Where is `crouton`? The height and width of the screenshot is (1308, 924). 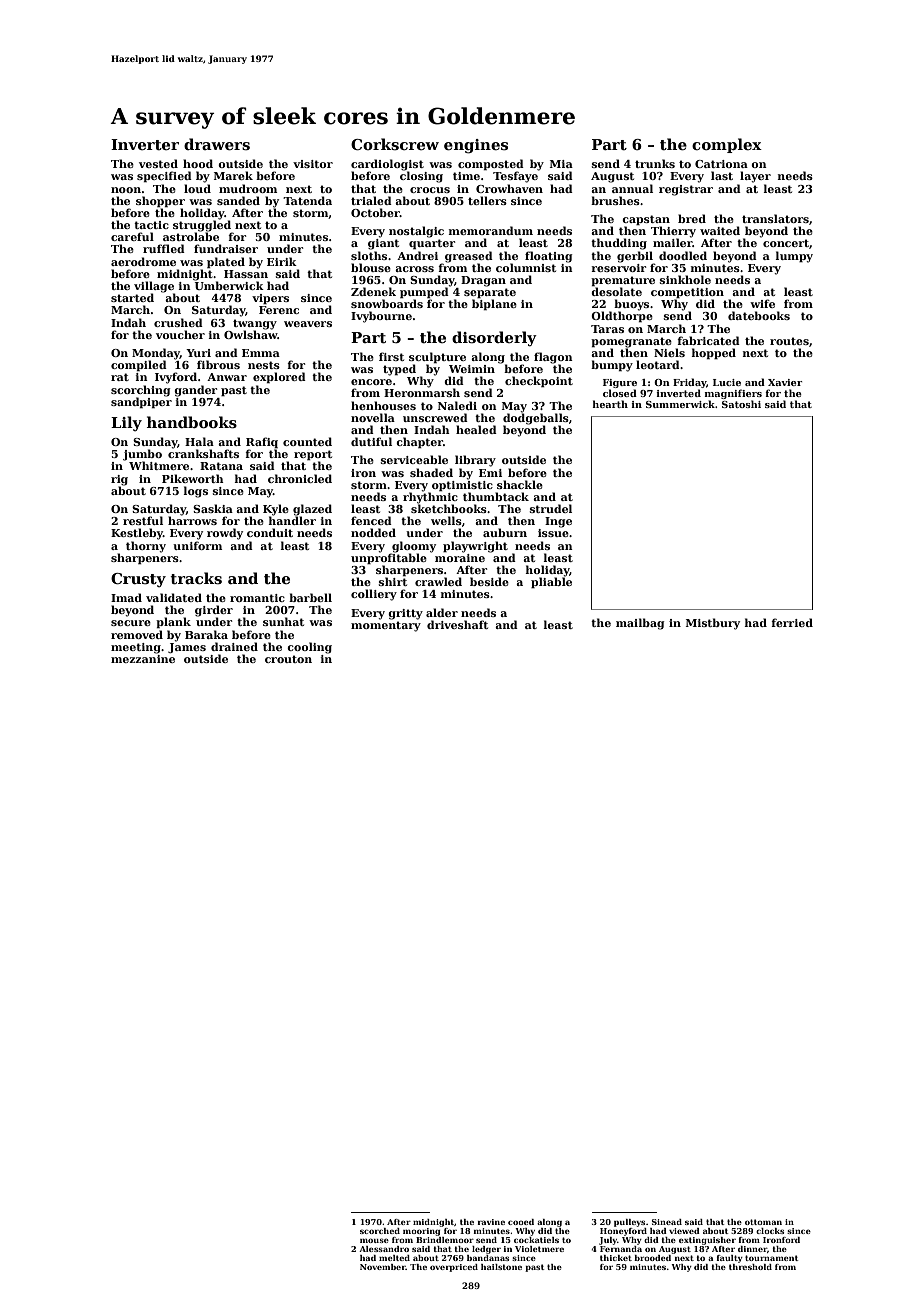 crouton is located at coordinates (288, 659).
